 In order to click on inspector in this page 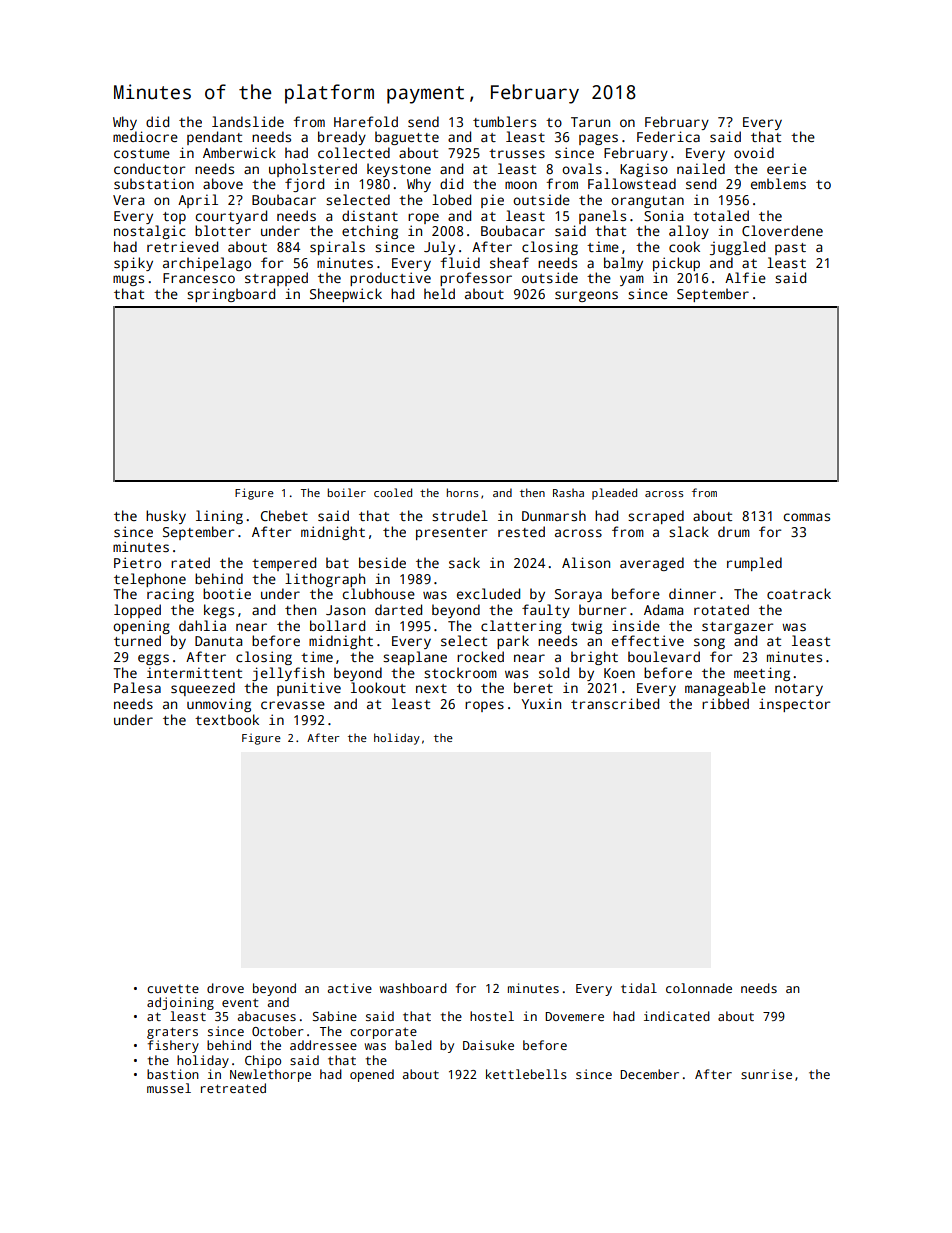, I will do `click(794, 705)`.
